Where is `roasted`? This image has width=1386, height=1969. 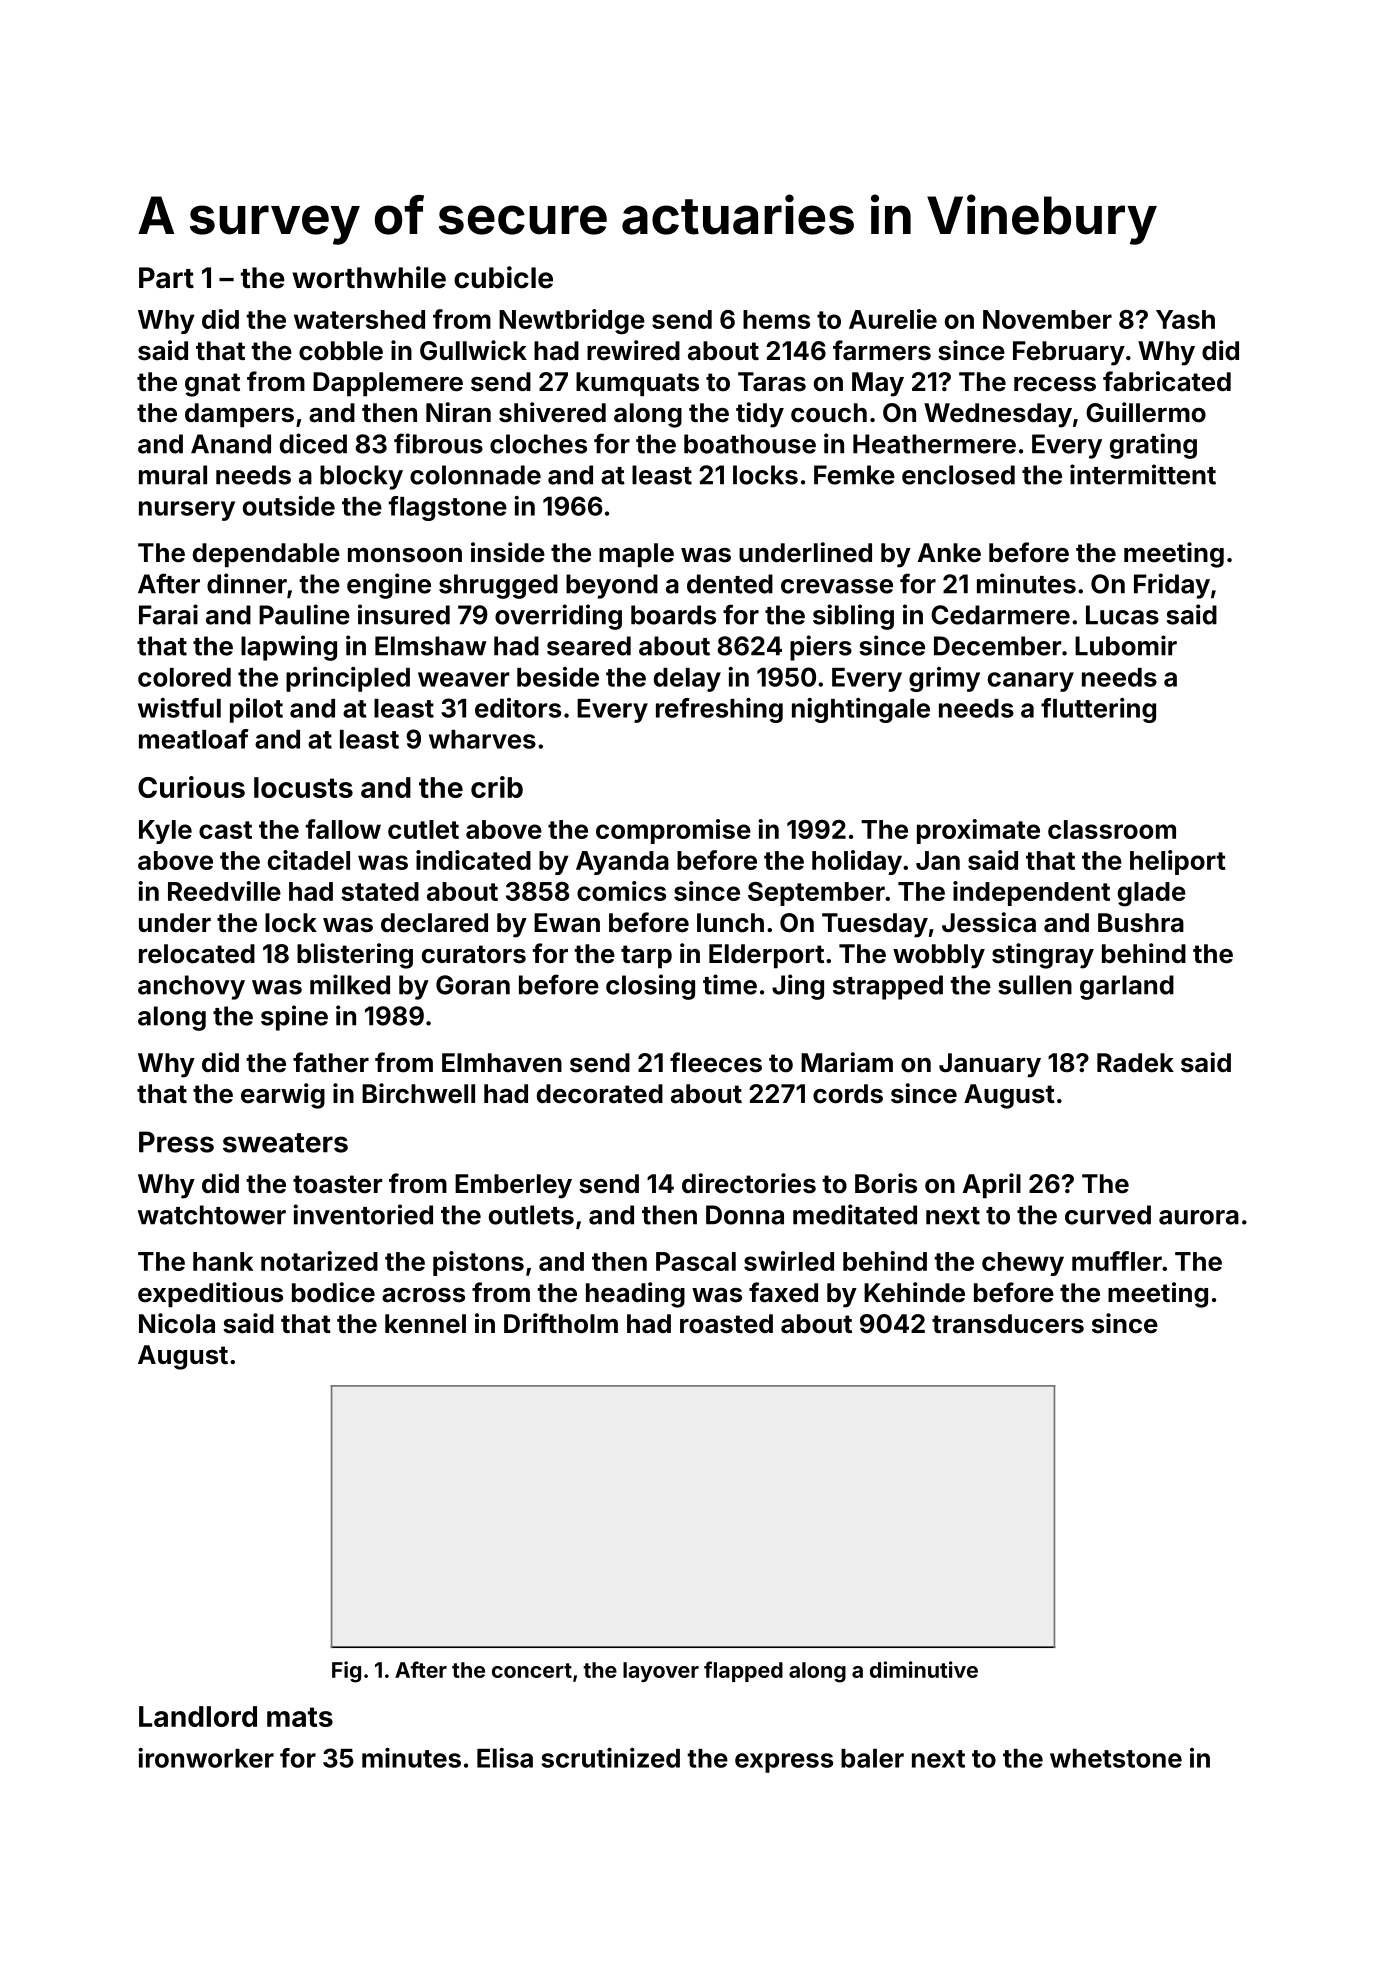
roasted is located at coordinates (726, 1324).
